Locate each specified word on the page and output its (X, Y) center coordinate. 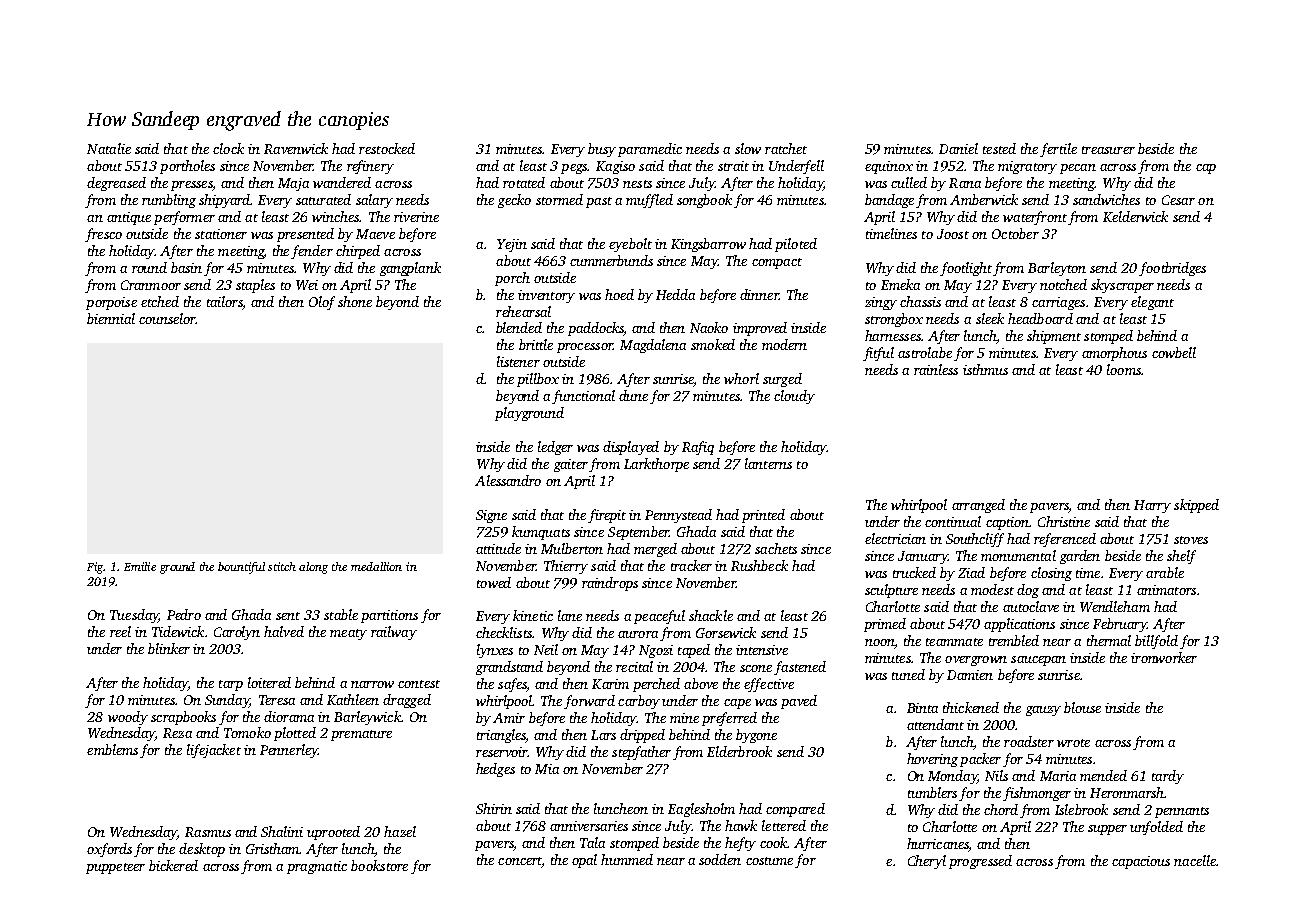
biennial (111, 318)
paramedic (650, 150)
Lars (603, 735)
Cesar (1178, 200)
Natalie (109, 148)
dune (633, 395)
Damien (970, 675)
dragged (407, 701)
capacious (1141, 862)
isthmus (985, 369)
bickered (173, 865)
